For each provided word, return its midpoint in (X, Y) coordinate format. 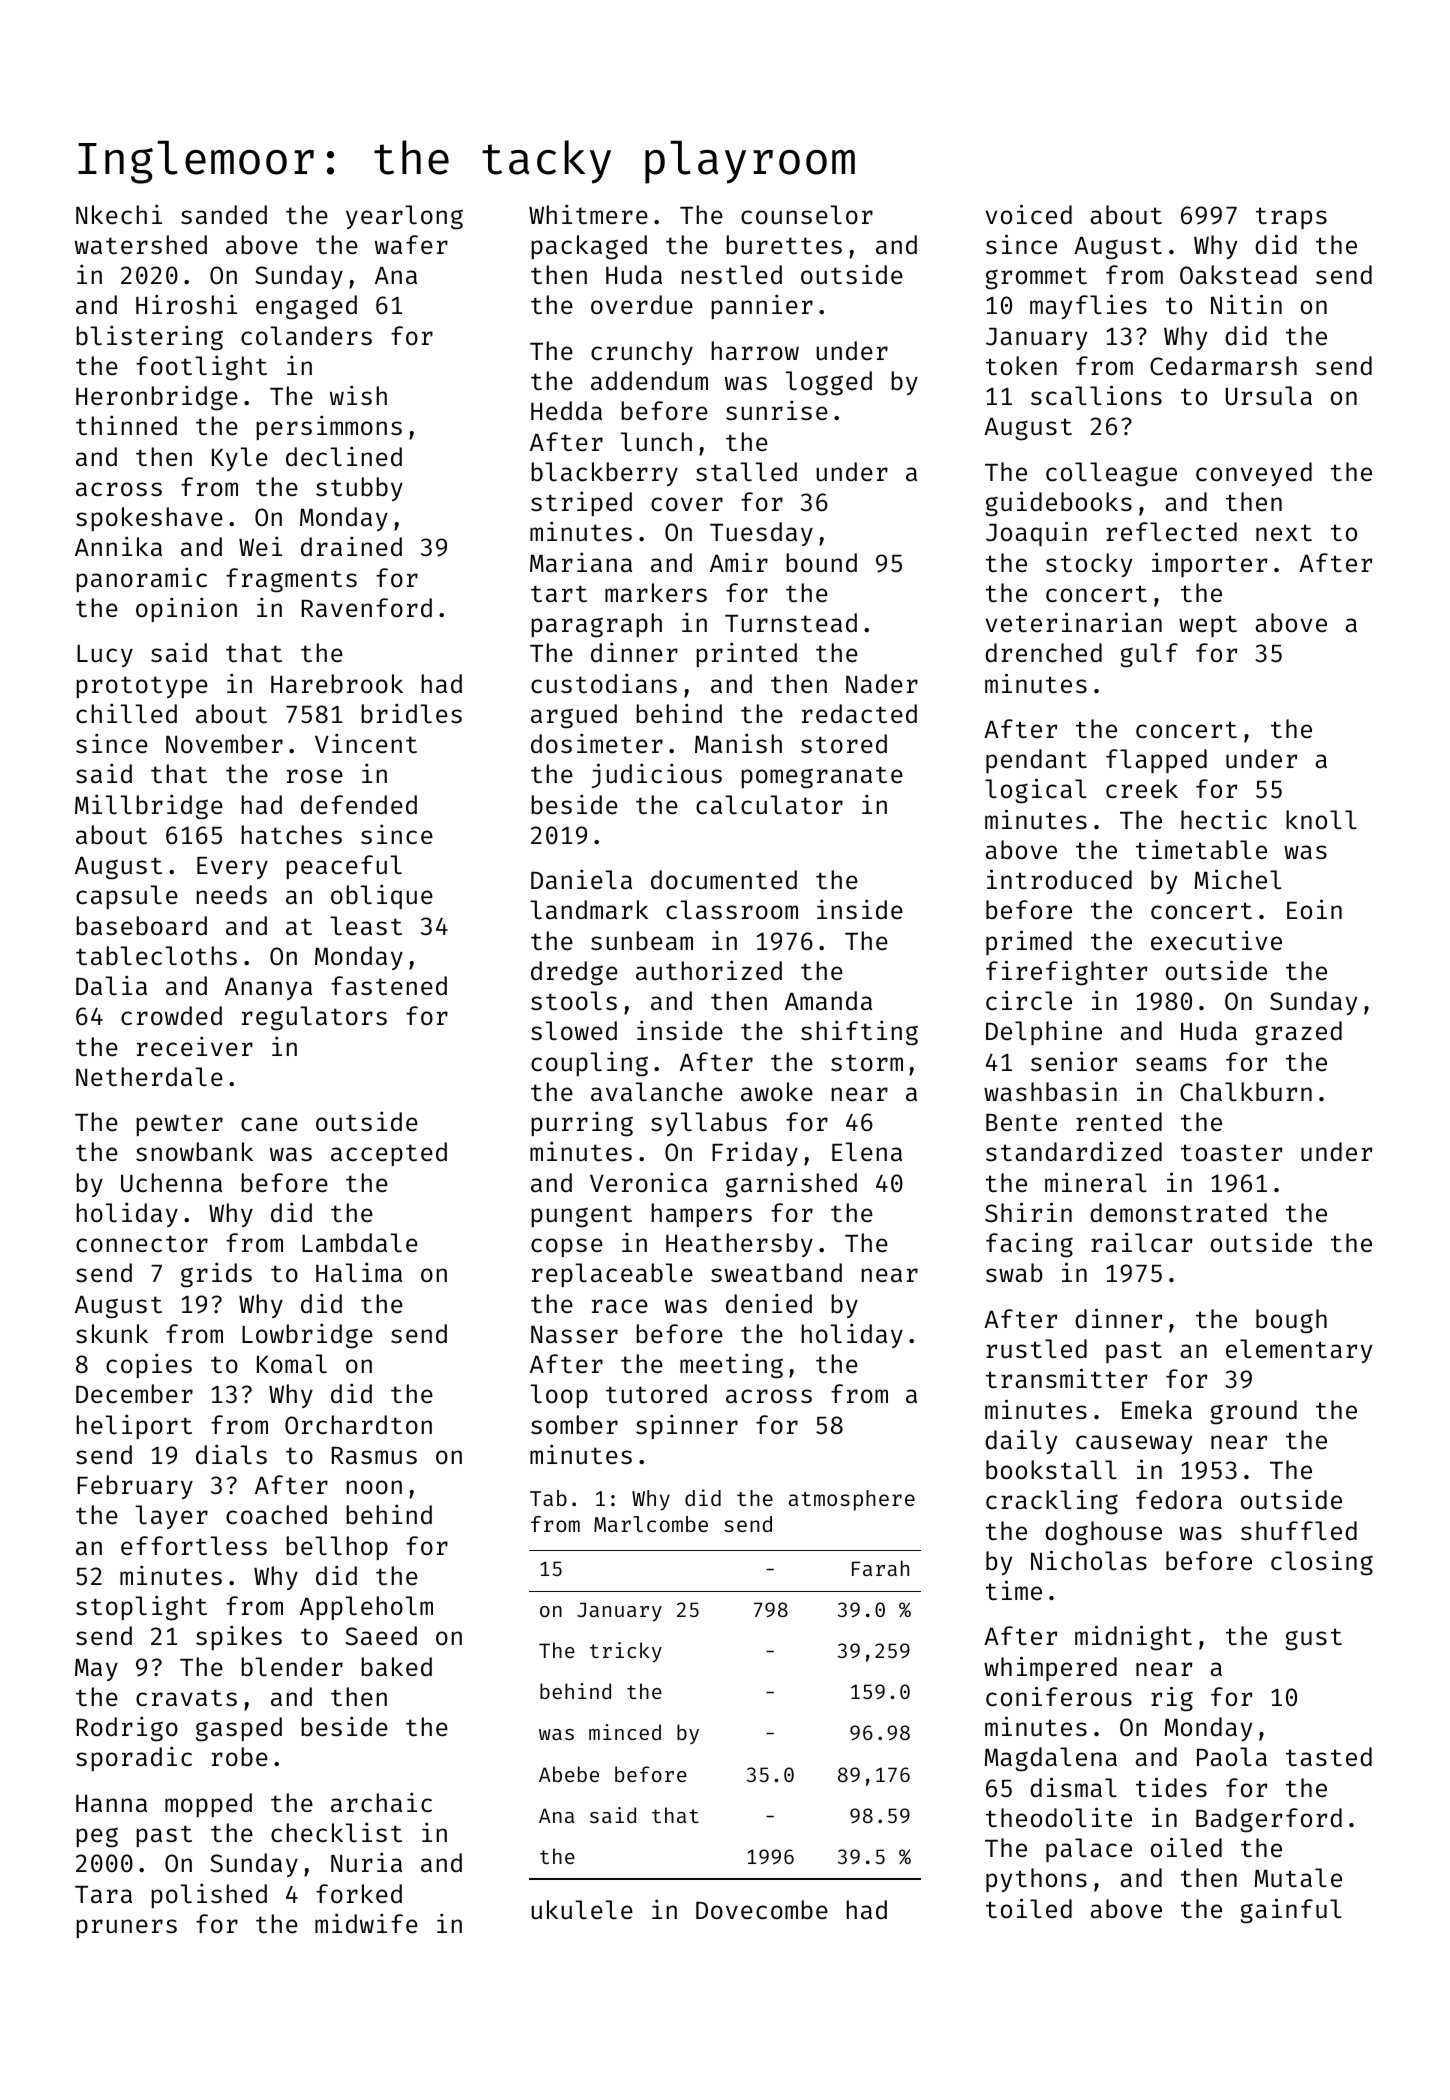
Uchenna (171, 1183)
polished (209, 1895)
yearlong (404, 217)
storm (867, 1063)
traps (1291, 218)
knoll (1321, 820)
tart (559, 594)
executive (1216, 940)
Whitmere (588, 214)
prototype (142, 687)
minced (625, 1732)
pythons (1036, 1880)
